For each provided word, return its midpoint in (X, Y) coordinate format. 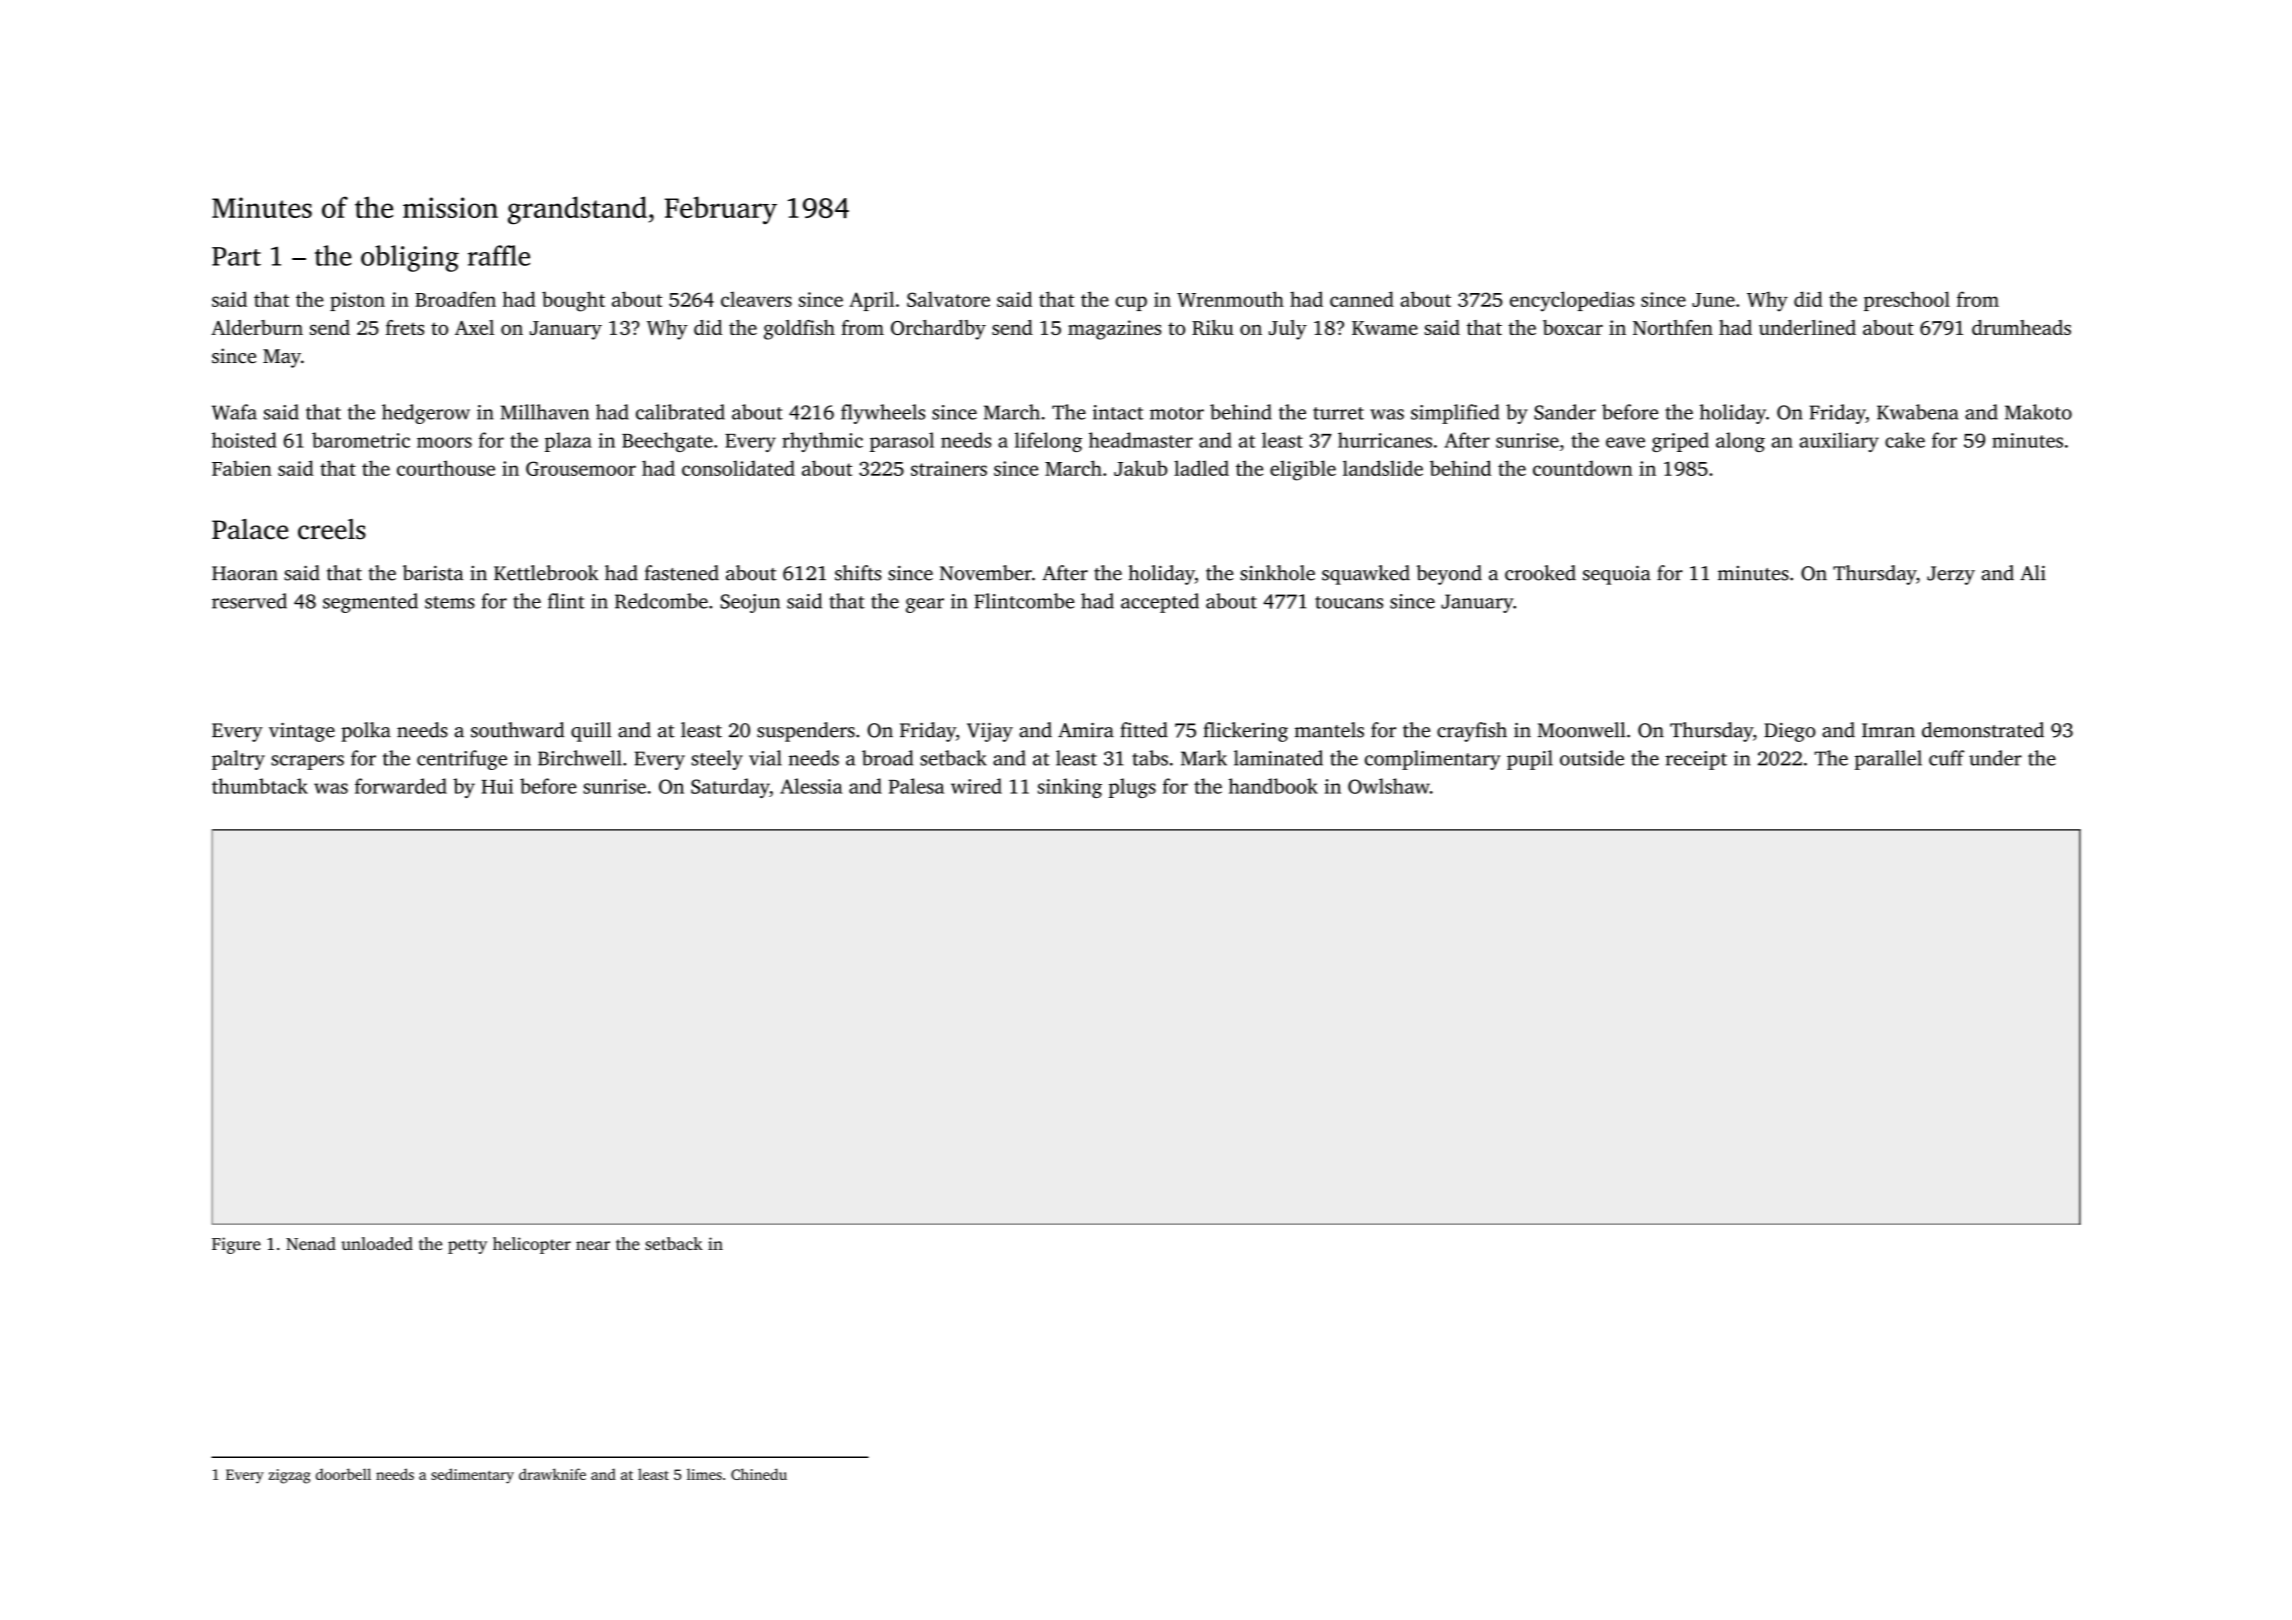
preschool (1907, 301)
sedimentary (472, 1476)
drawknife (552, 1474)
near (593, 1245)
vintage (302, 732)
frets (405, 327)
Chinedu (759, 1474)
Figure (236, 1245)
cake (1905, 440)
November (986, 573)
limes (704, 1474)
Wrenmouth (1230, 299)
